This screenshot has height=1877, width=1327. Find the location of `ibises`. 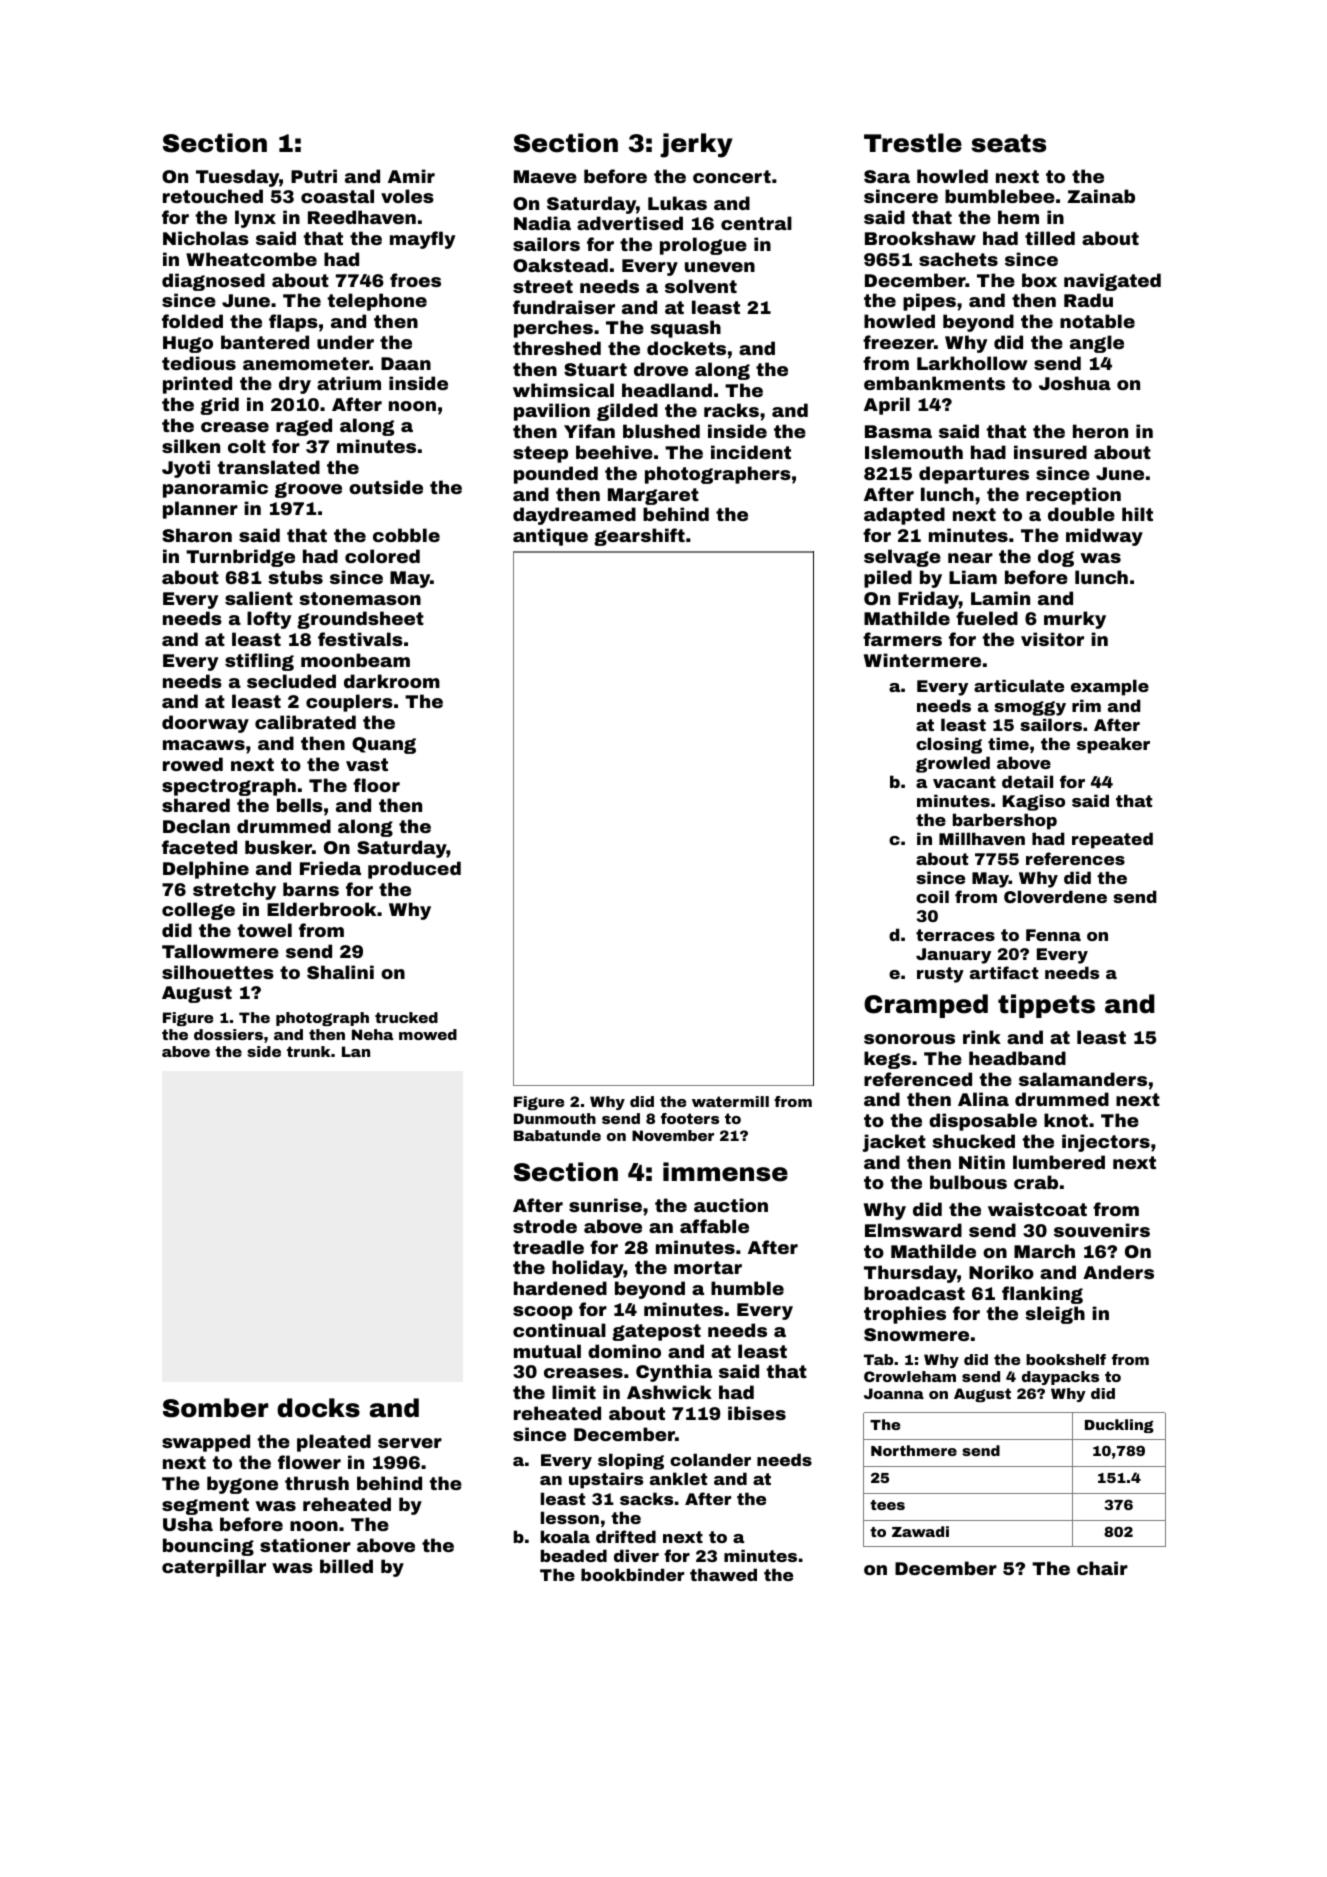

ibises is located at coordinates (757, 1413).
